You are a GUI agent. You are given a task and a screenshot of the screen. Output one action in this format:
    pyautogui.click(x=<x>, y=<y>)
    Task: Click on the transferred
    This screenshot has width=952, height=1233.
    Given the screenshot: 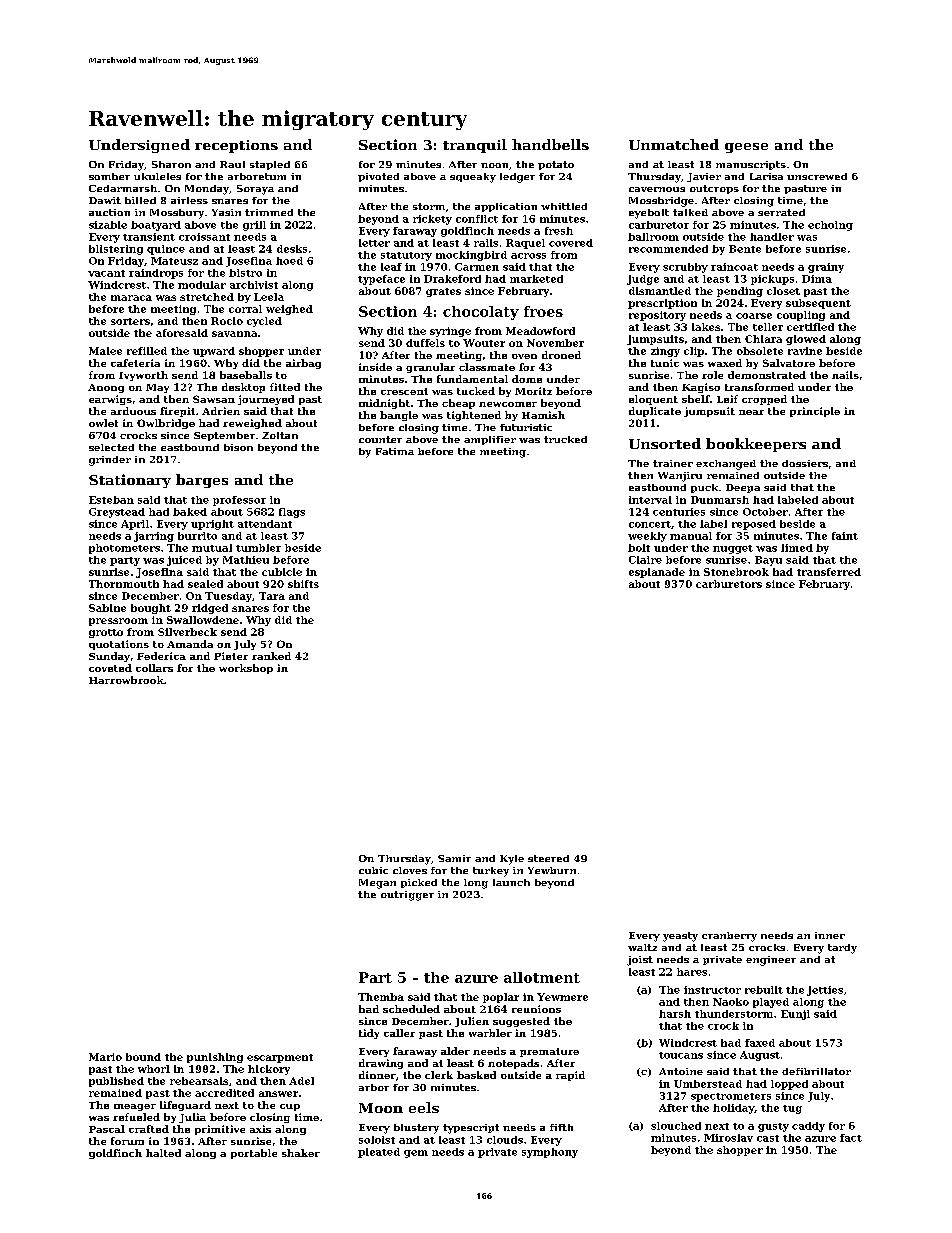 What is the action you would take?
    pyautogui.click(x=829, y=572)
